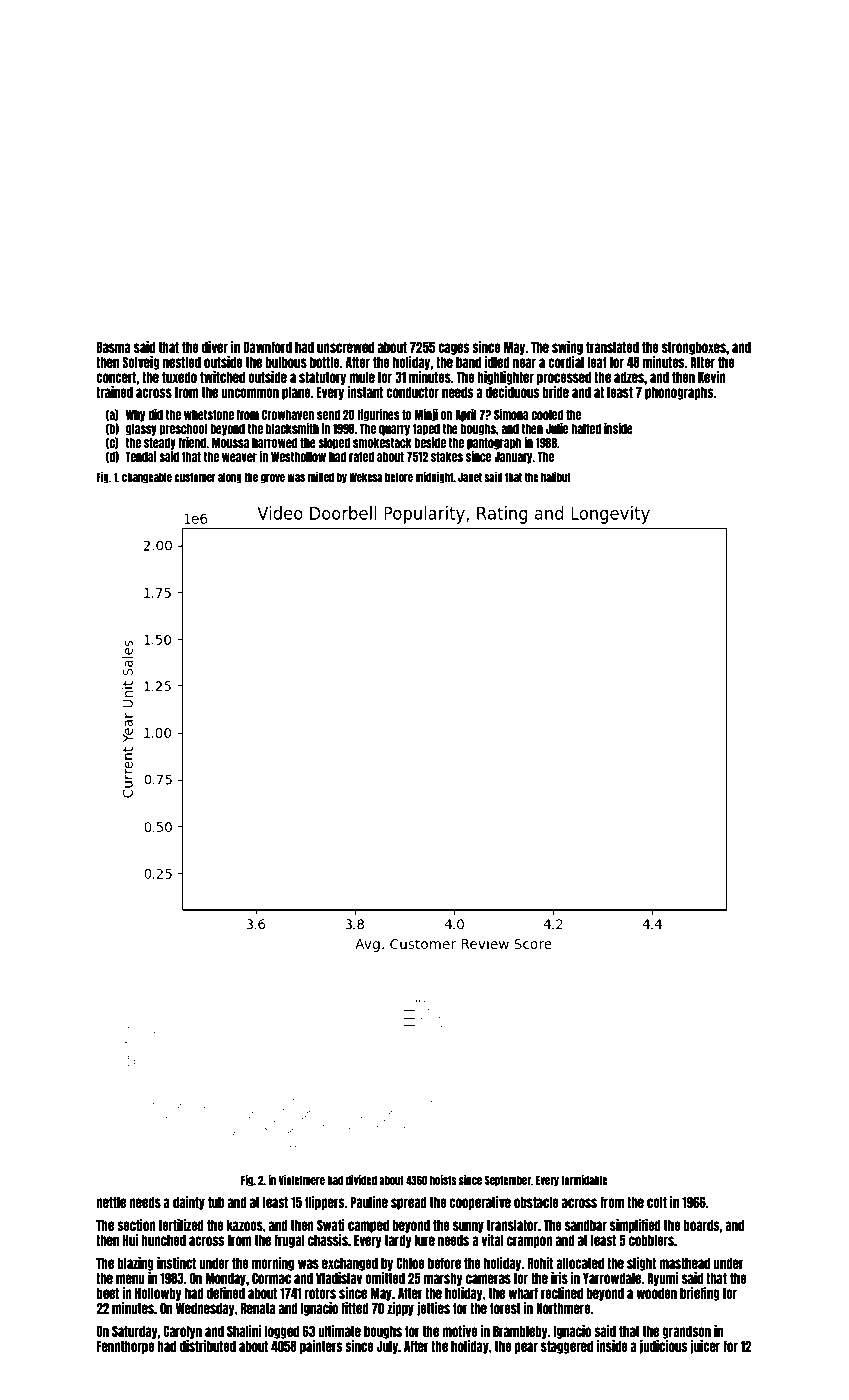 The height and width of the image is (1400, 849). Describe the element at coordinates (222, 377) in the image. I see `twitched` at that location.
